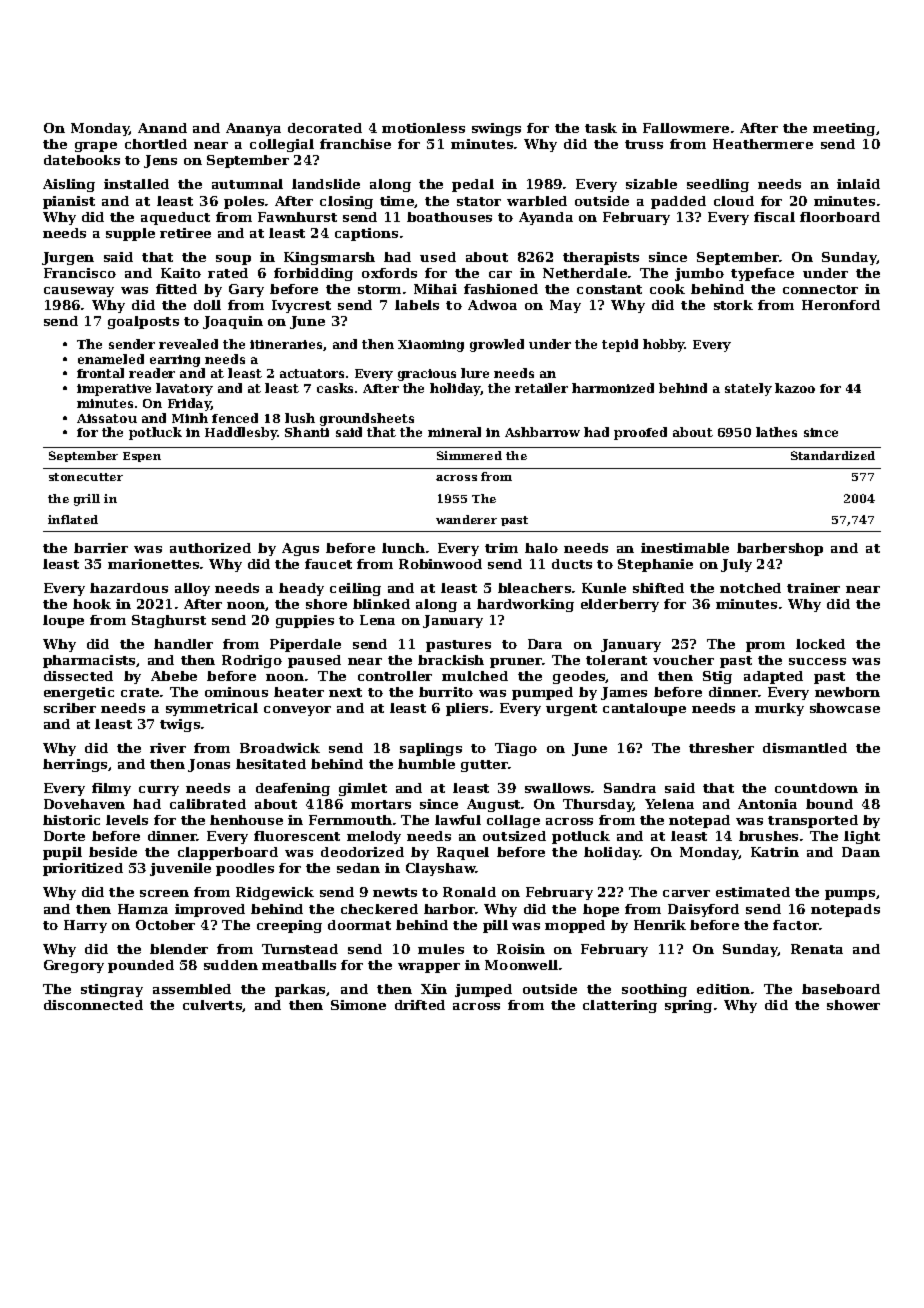  I want to click on Jurgen, so click(68, 258).
